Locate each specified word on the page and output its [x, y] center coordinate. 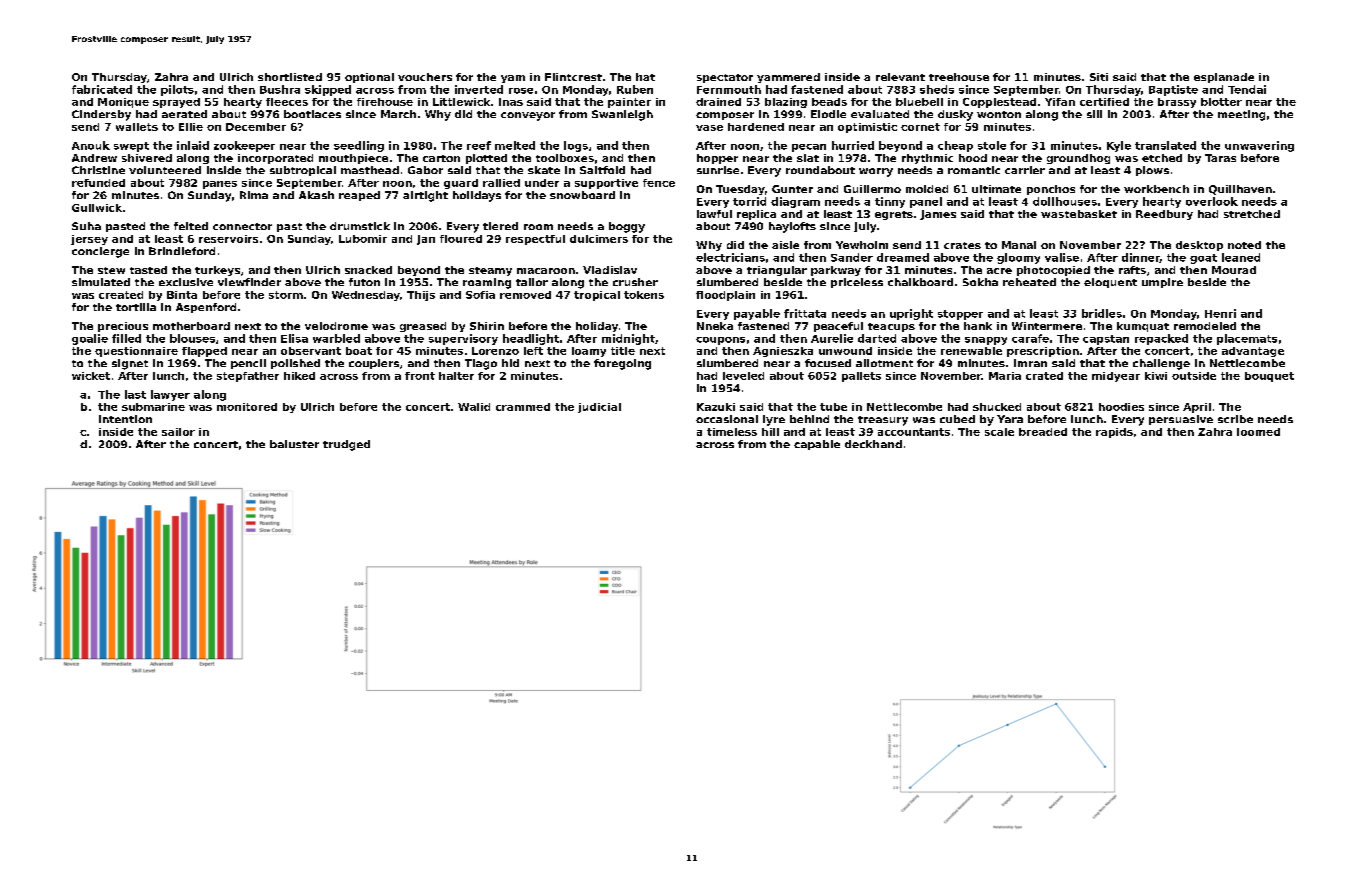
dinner [1141, 258]
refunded [98, 183]
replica [756, 215]
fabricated [102, 89]
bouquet [1269, 377]
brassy [1177, 103]
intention [125, 419]
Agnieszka [783, 352]
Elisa [294, 338]
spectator [725, 78]
